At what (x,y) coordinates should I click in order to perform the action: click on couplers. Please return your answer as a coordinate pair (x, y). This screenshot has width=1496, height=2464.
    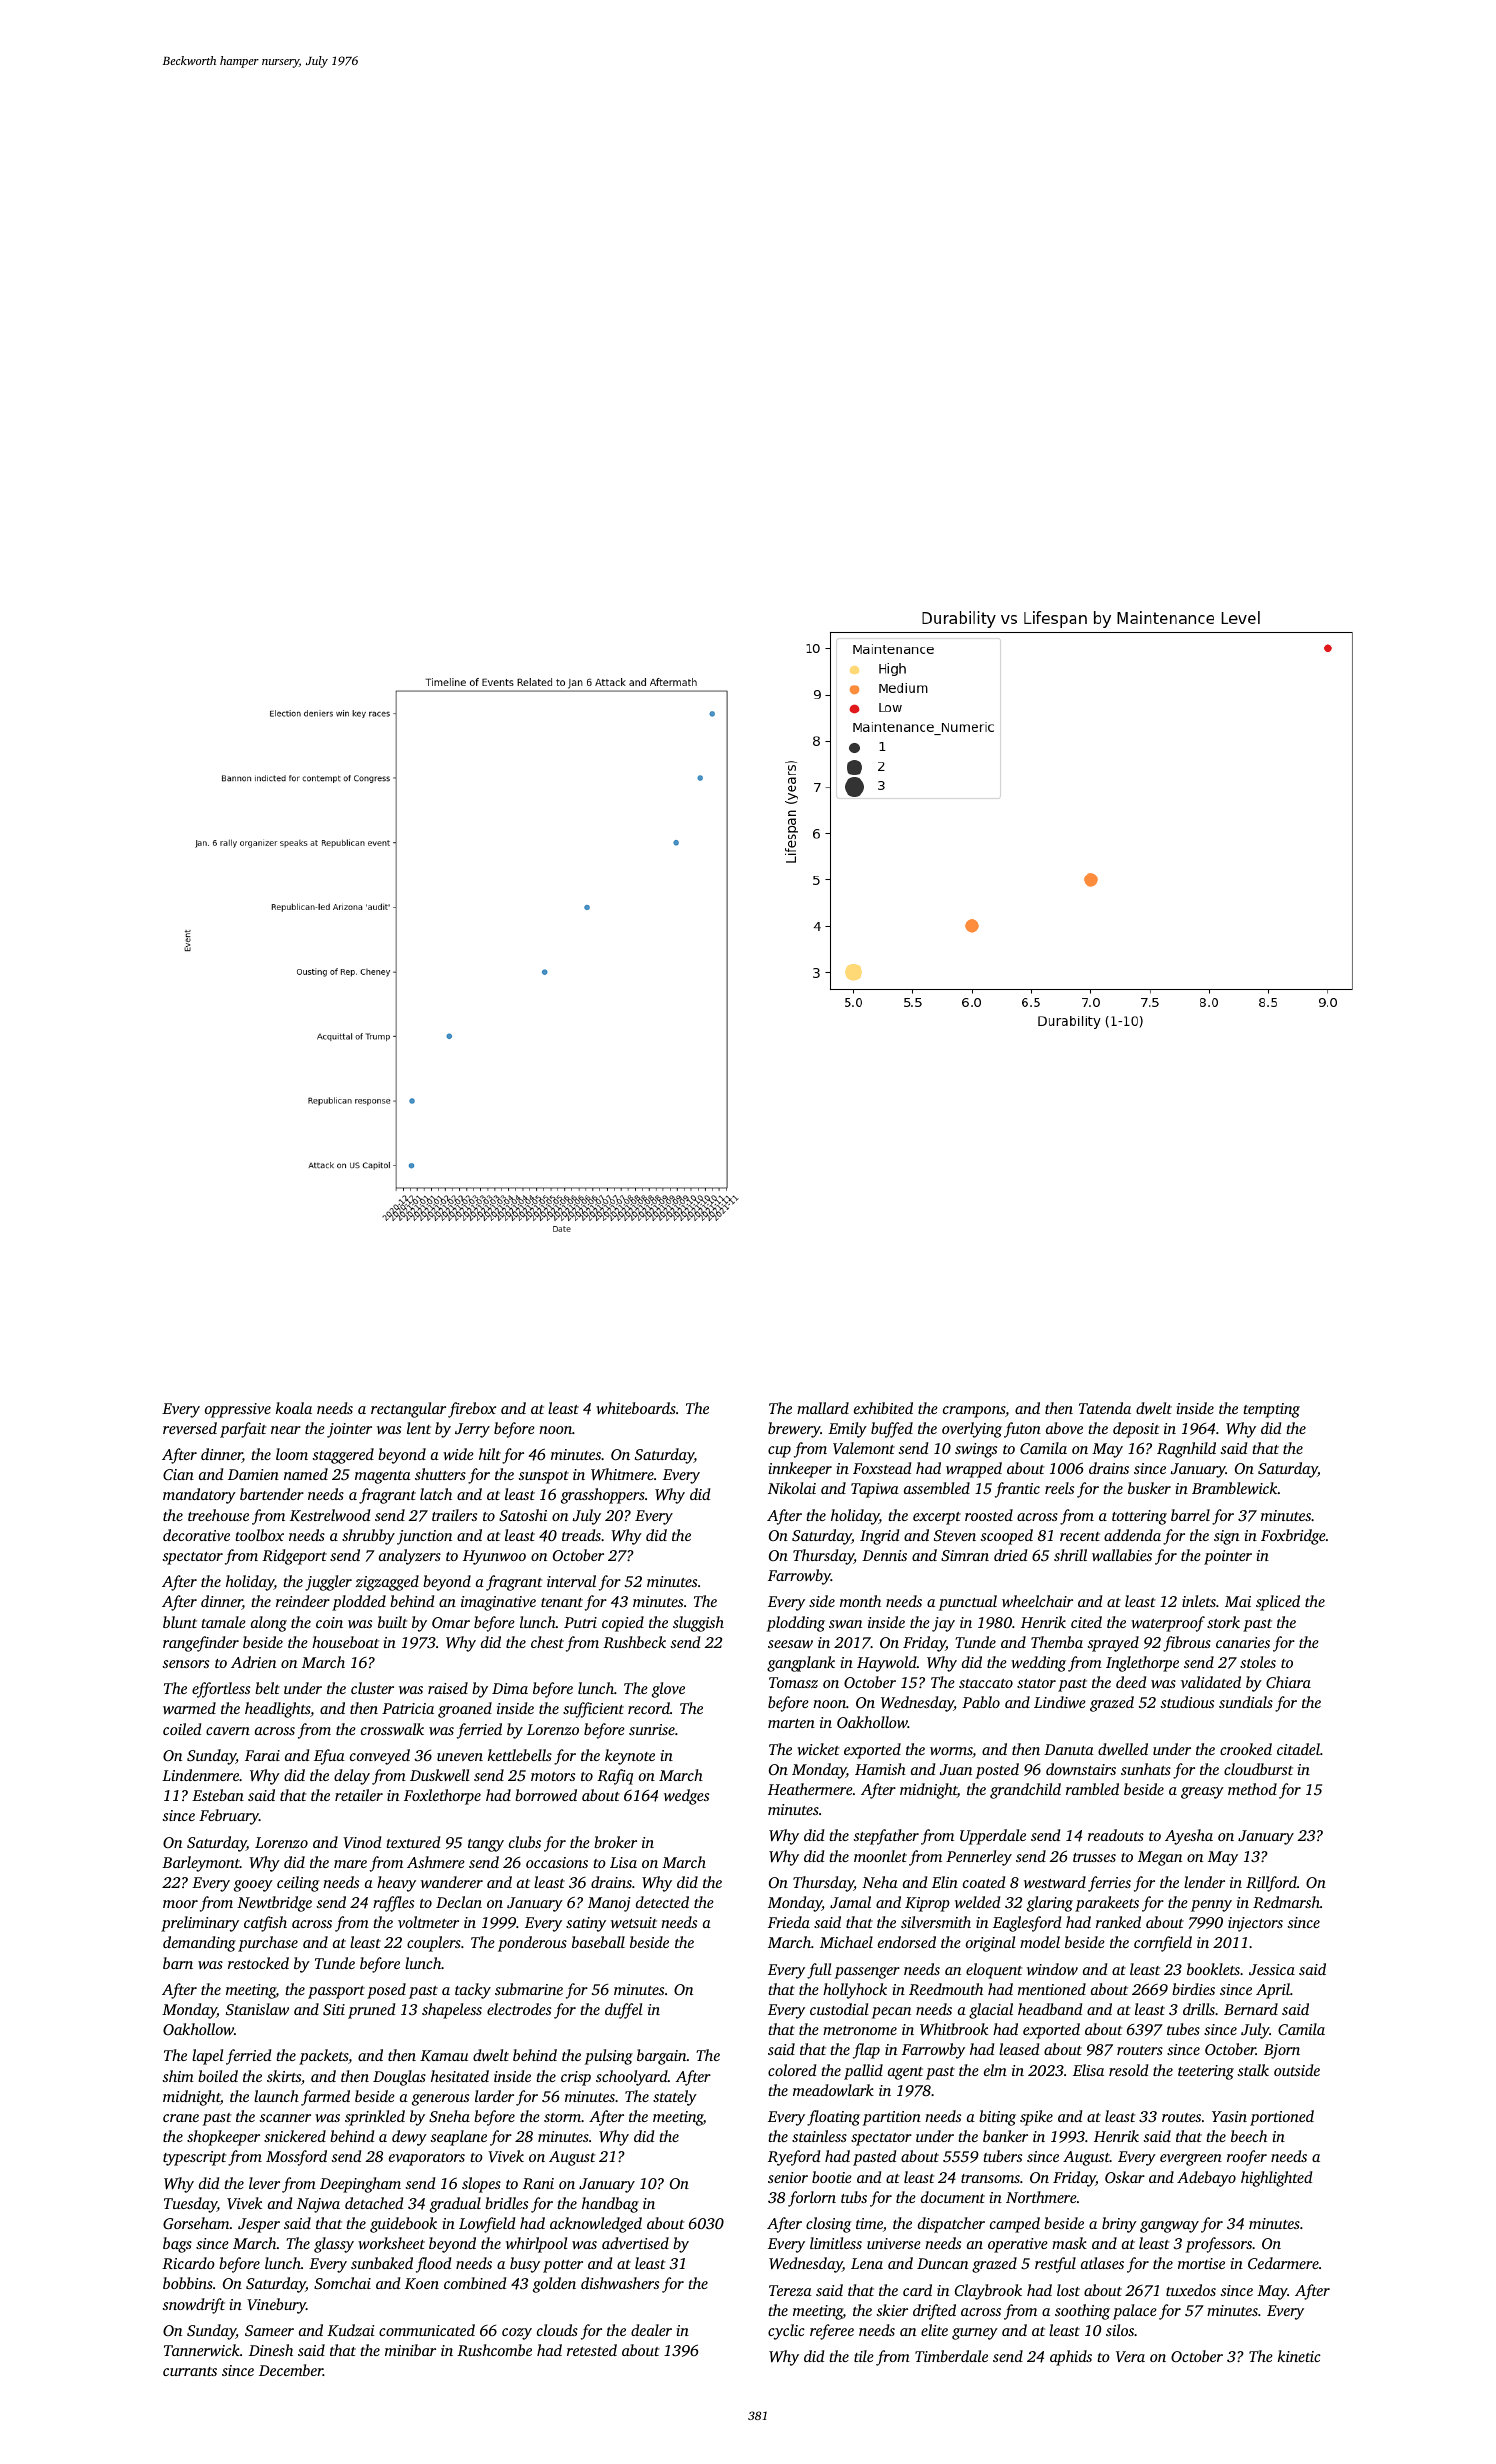
    Looking at the image, I should click on (434, 1944).
